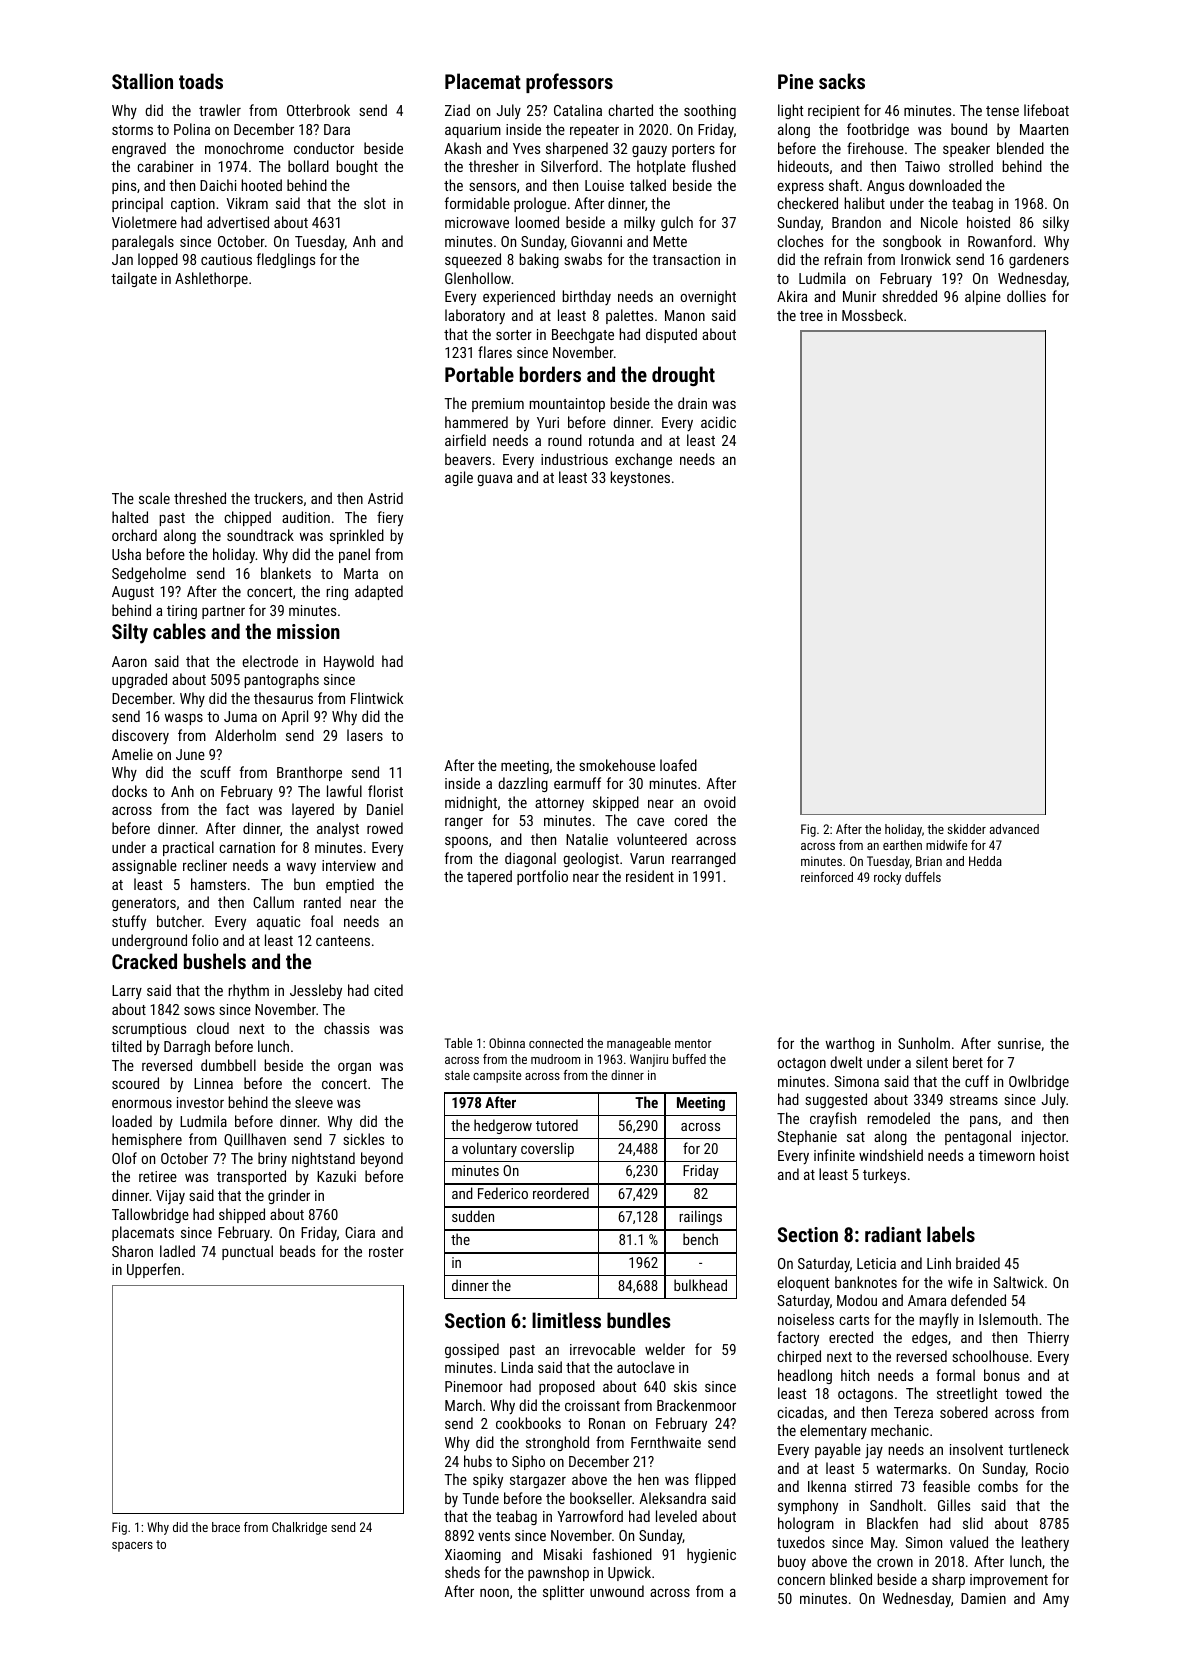 The height and width of the page is (1670, 1181). What do you see at coordinates (711, 1555) in the page?
I see `hygienic` at bounding box center [711, 1555].
